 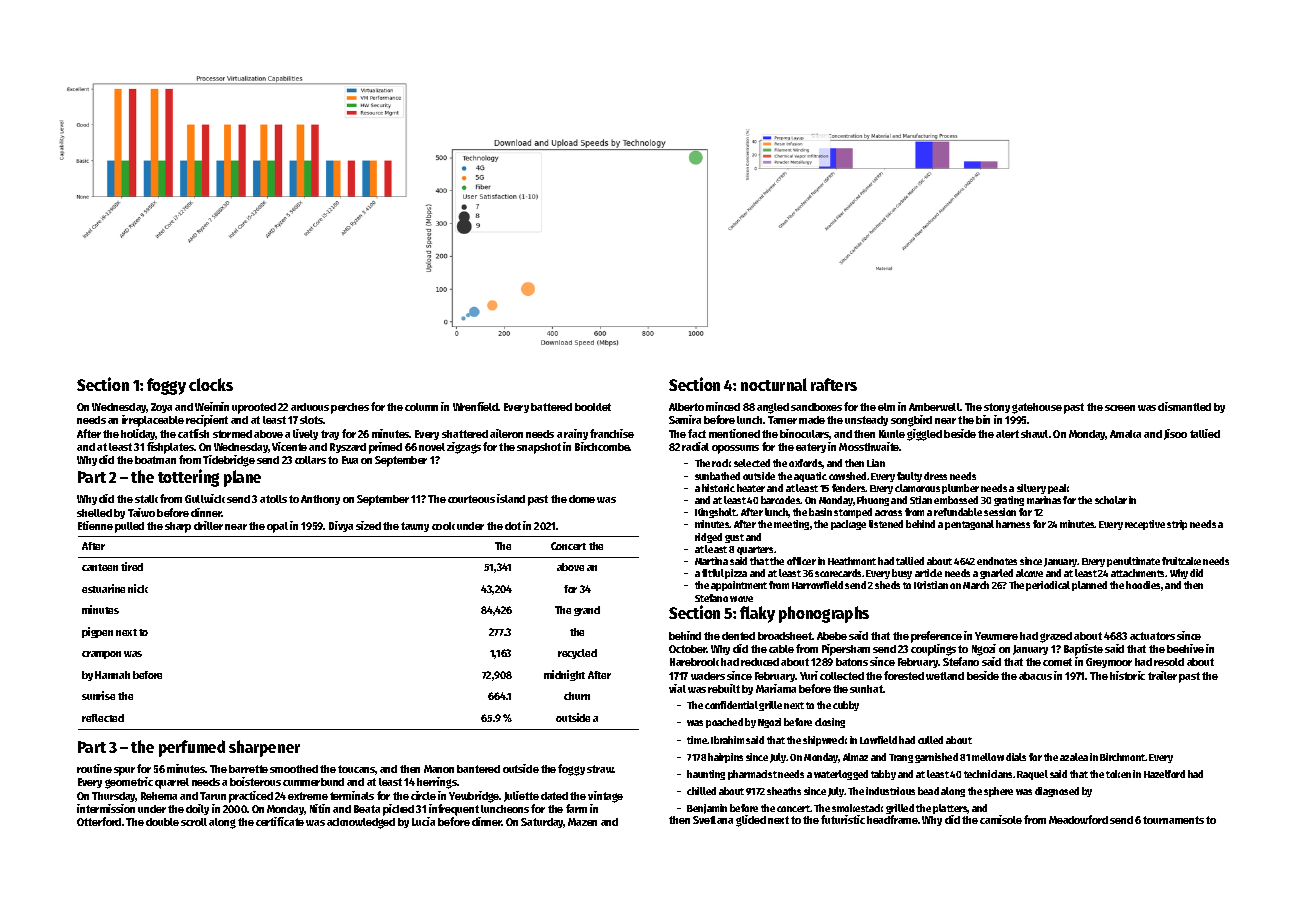 What do you see at coordinates (248, 769) in the screenshot?
I see `barrette` at bounding box center [248, 769].
